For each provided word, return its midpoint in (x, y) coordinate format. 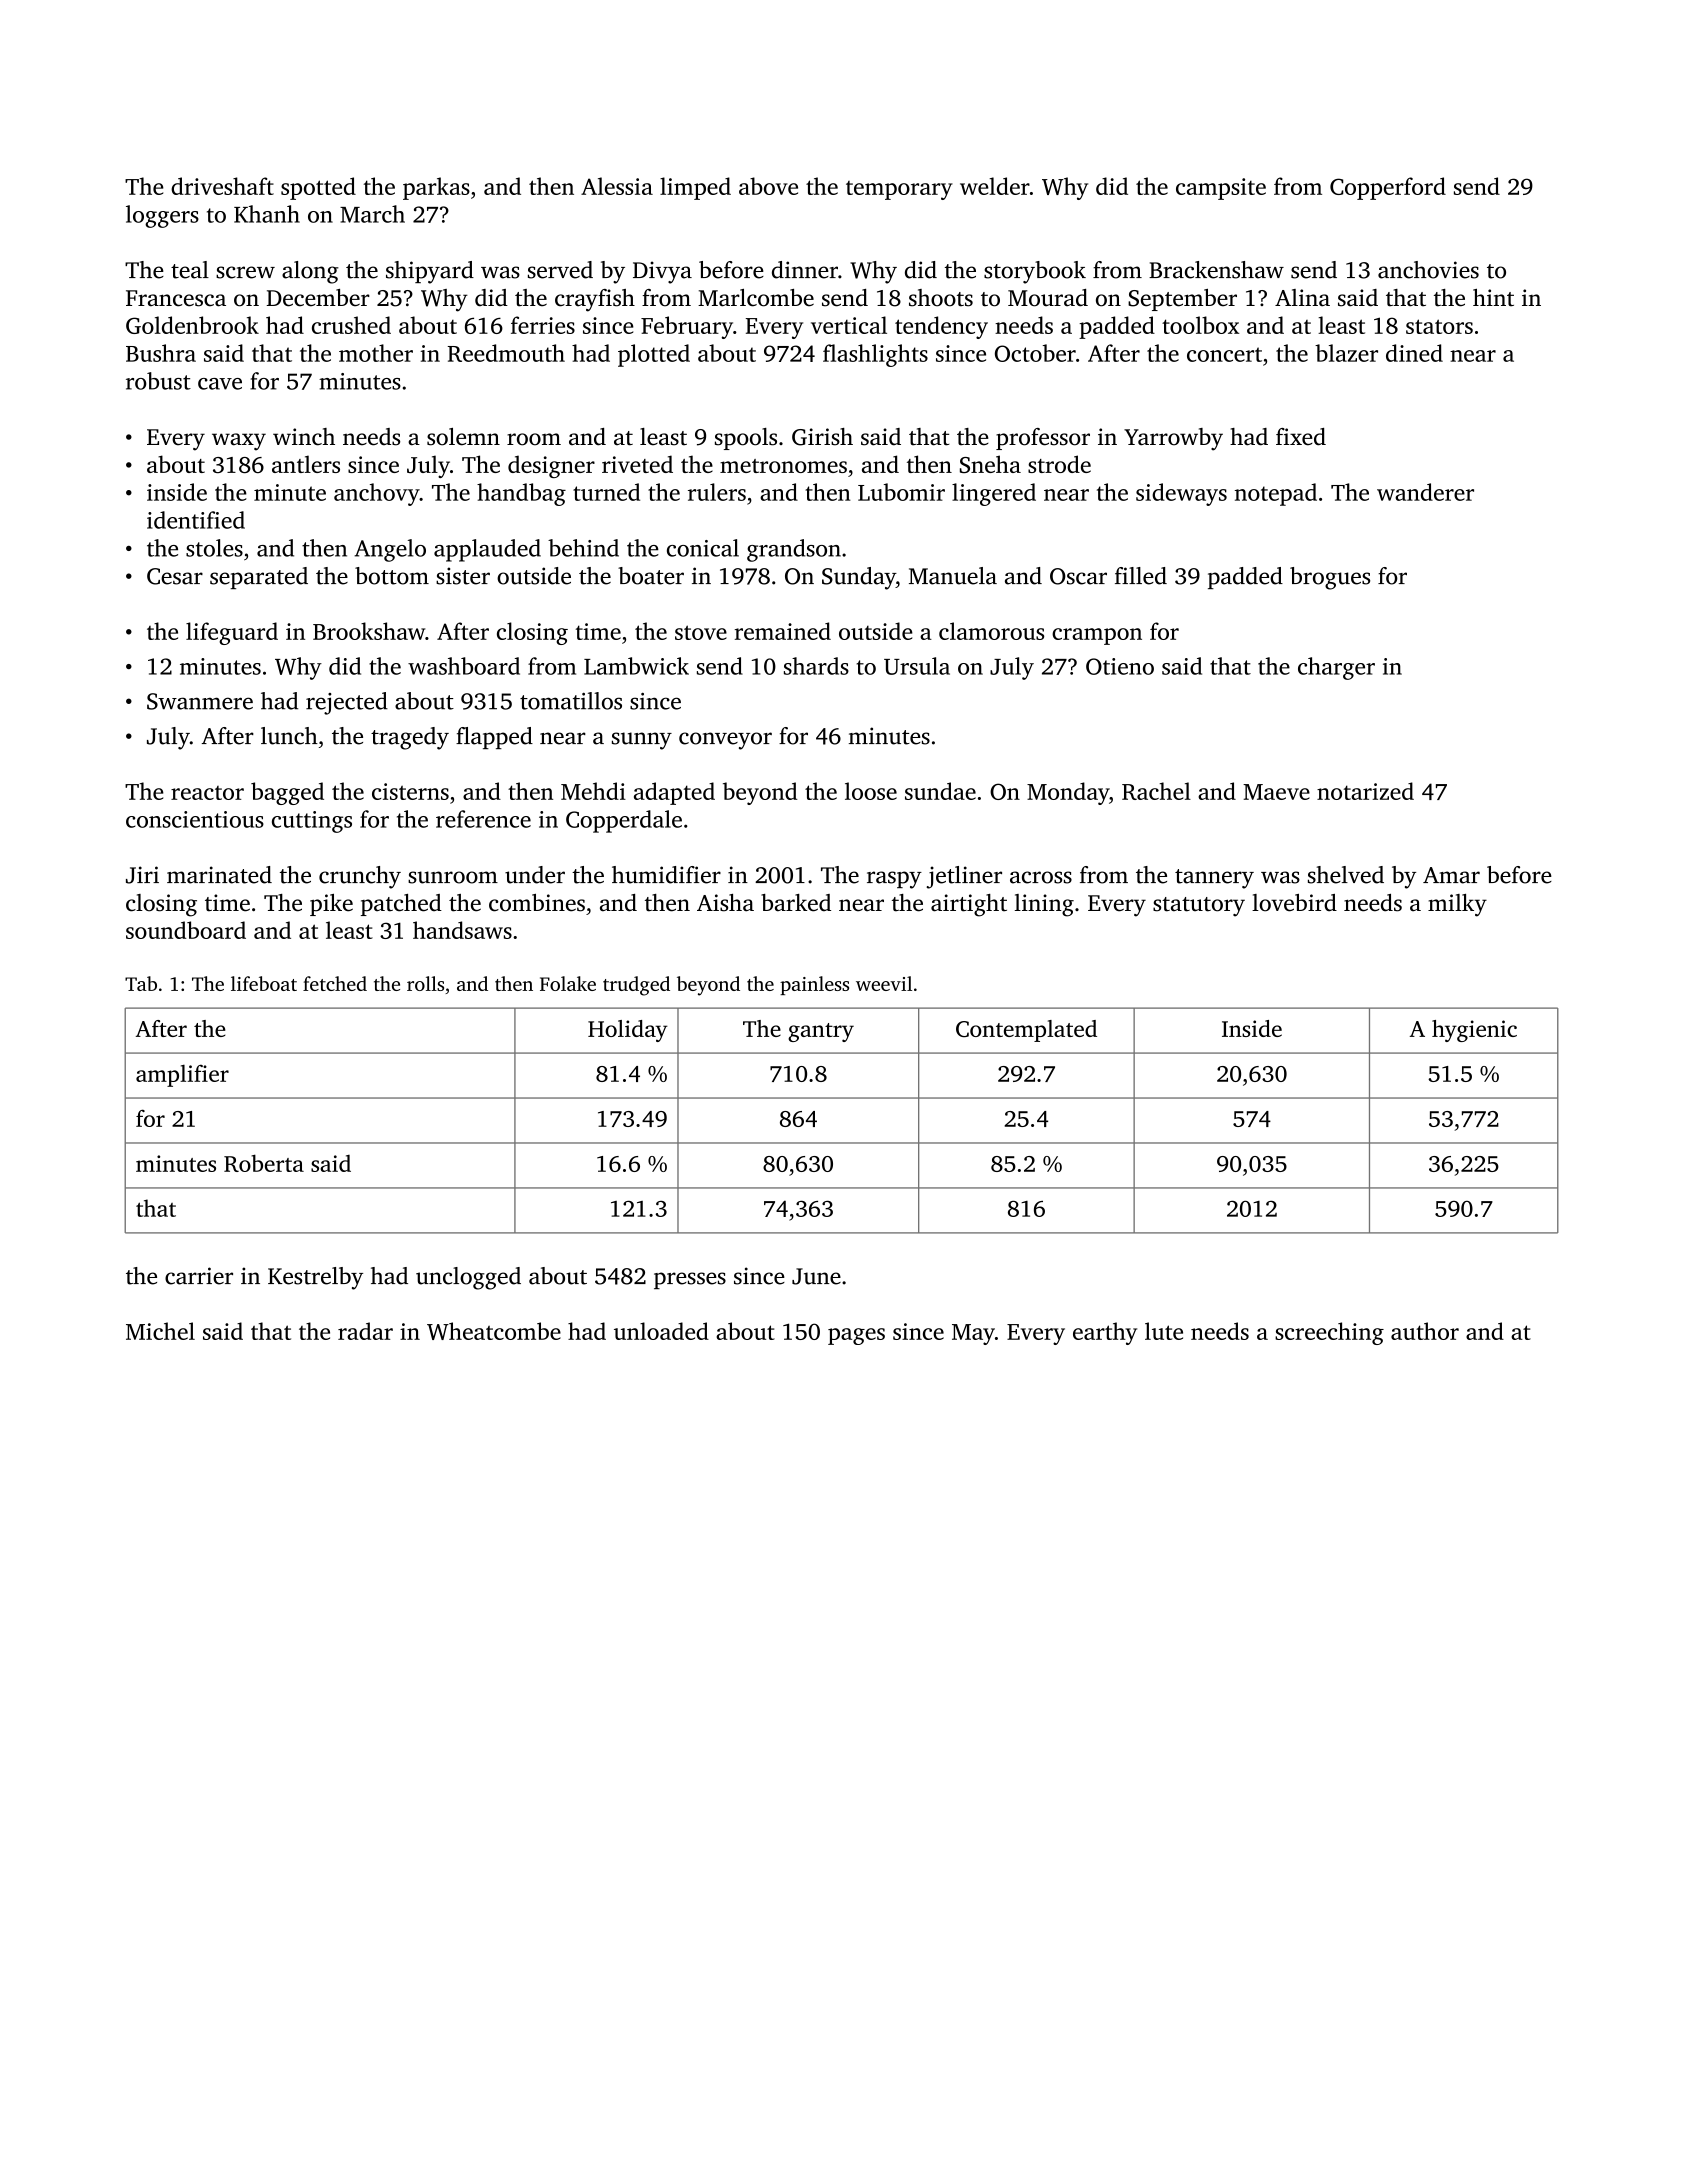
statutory (1199, 907)
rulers (717, 492)
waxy (239, 442)
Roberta (264, 1163)
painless (814, 985)
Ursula (917, 666)
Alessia (617, 186)
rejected (347, 703)
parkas (436, 188)
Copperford (1388, 188)
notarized (1365, 791)
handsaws (462, 930)
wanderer (1425, 492)
